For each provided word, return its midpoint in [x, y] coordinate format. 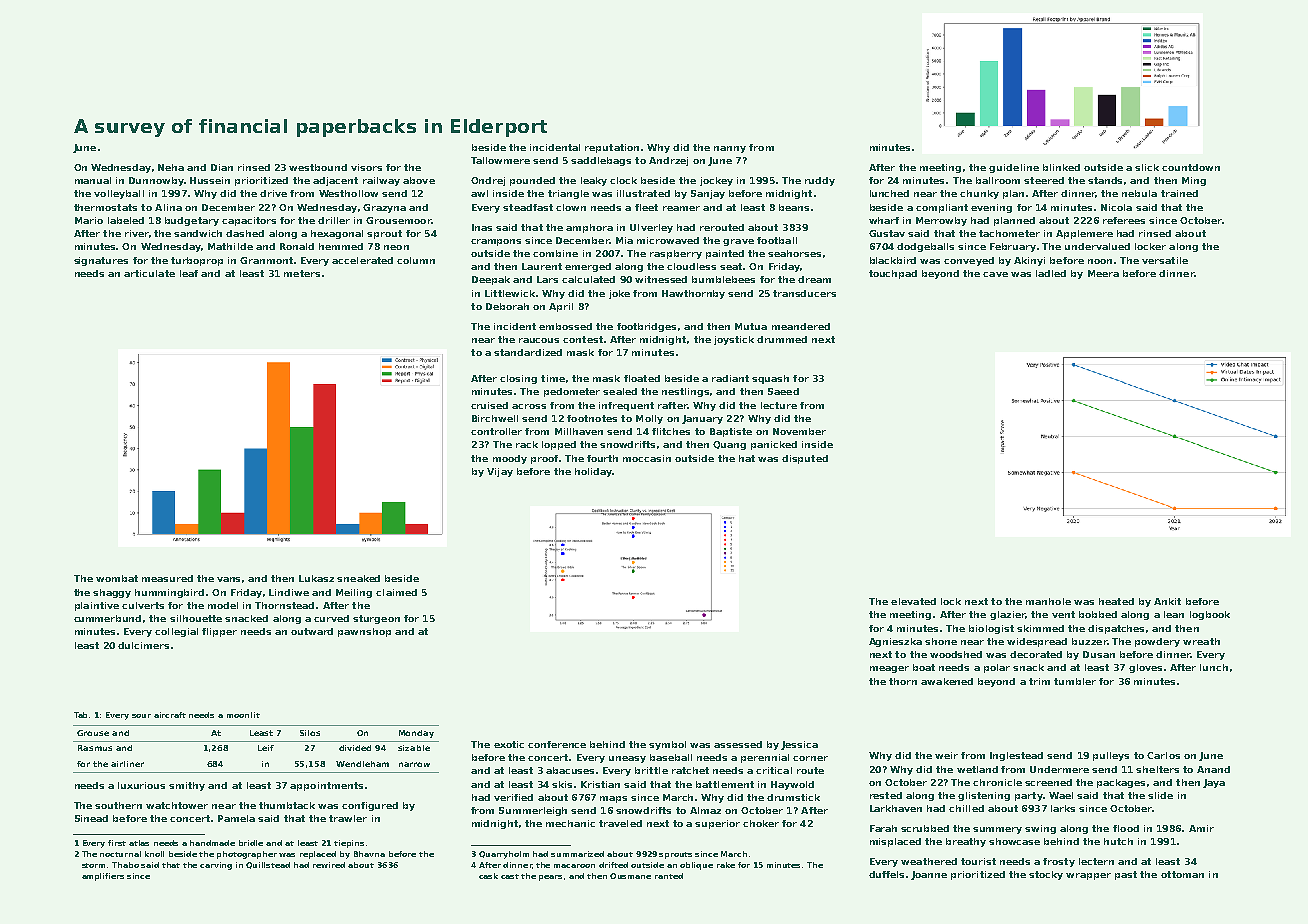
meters [302, 273]
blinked [1061, 167]
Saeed [783, 391]
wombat [117, 578]
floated [642, 378]
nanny [730, 149]
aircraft [170, 715]
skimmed [1040, 628]
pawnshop [364, 632]
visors [366, 167]
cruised [489, 405]
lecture [779, 405]
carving [216, 866]
